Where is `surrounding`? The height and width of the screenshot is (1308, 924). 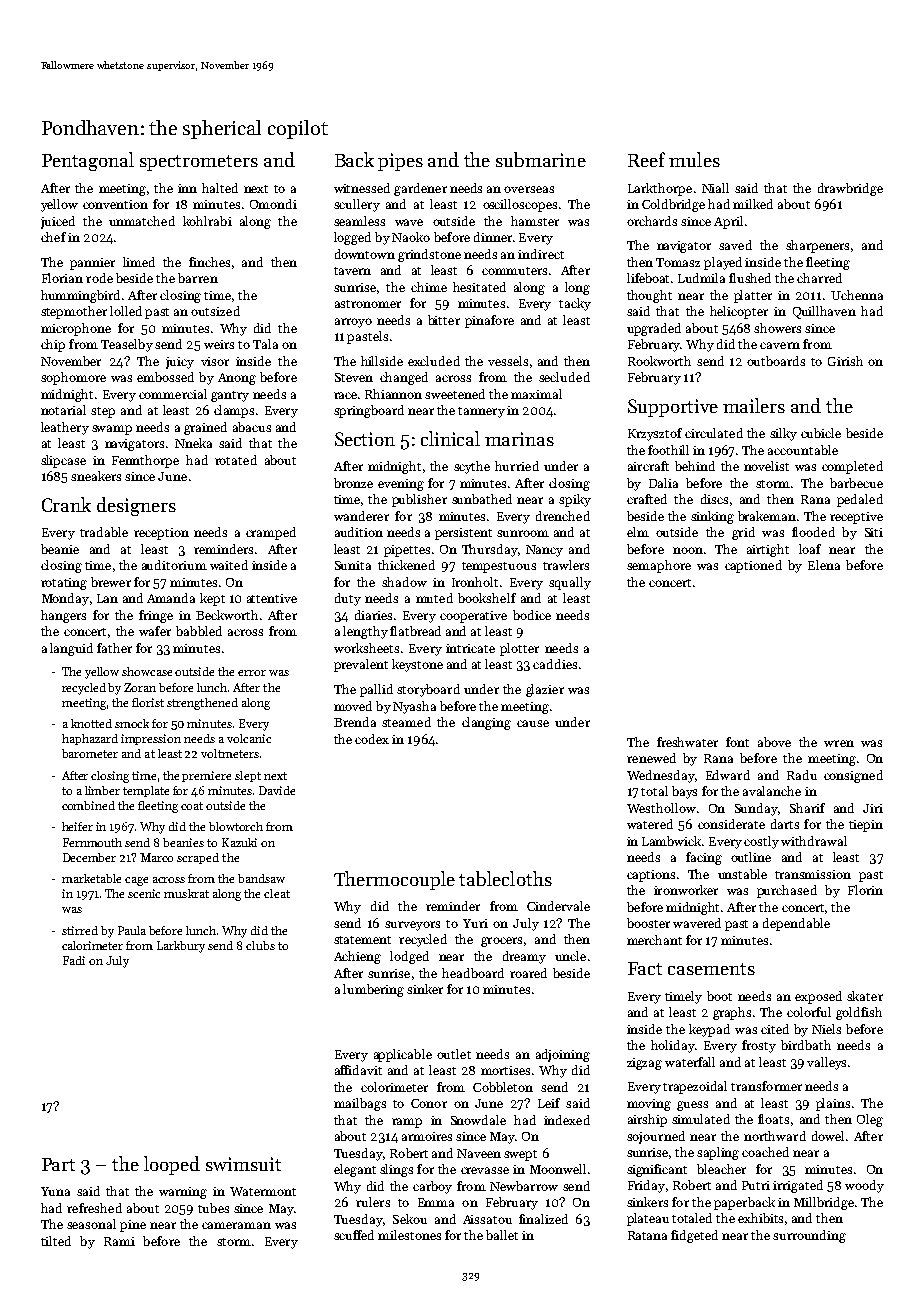 surrounding is located at coordinates (809, 1236).
